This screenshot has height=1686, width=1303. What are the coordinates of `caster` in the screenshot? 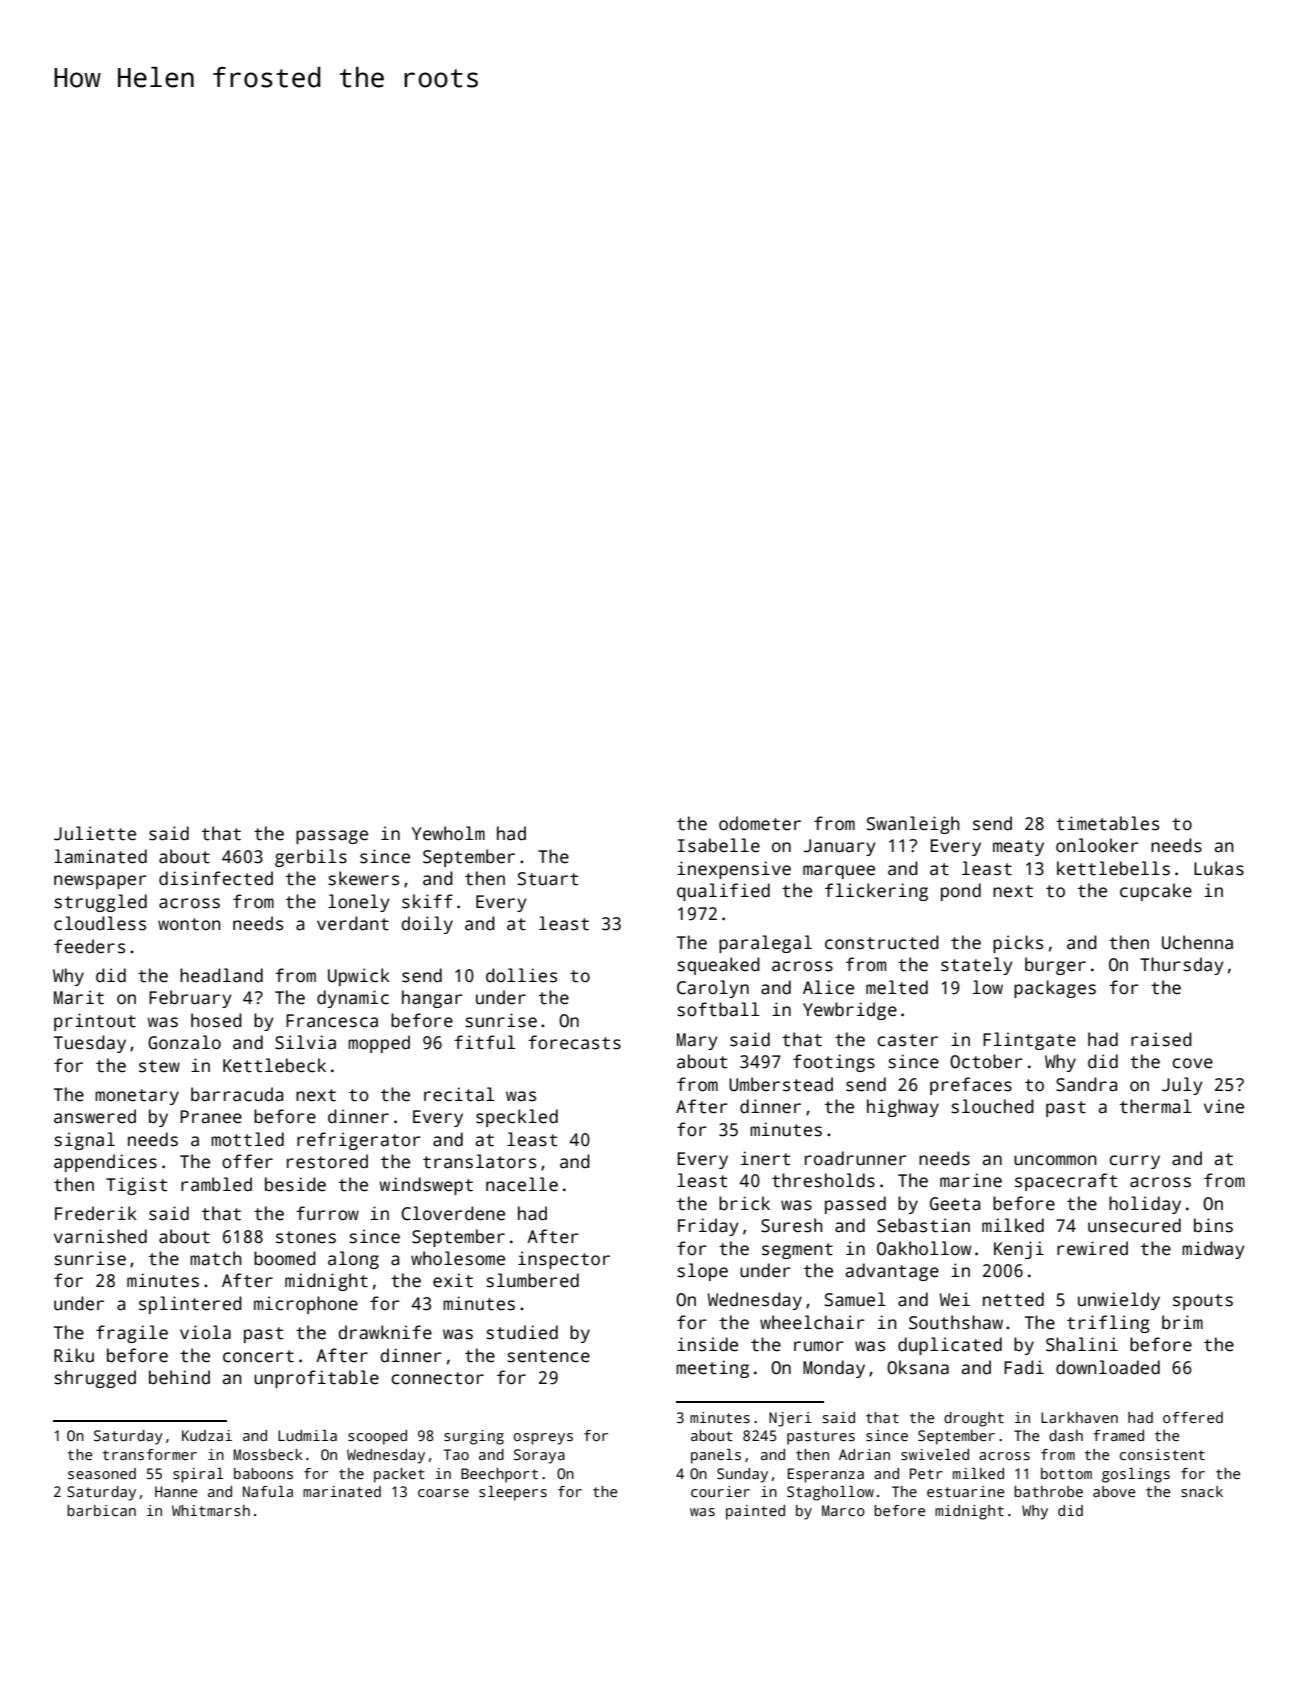 It's located at (907, 1040).
